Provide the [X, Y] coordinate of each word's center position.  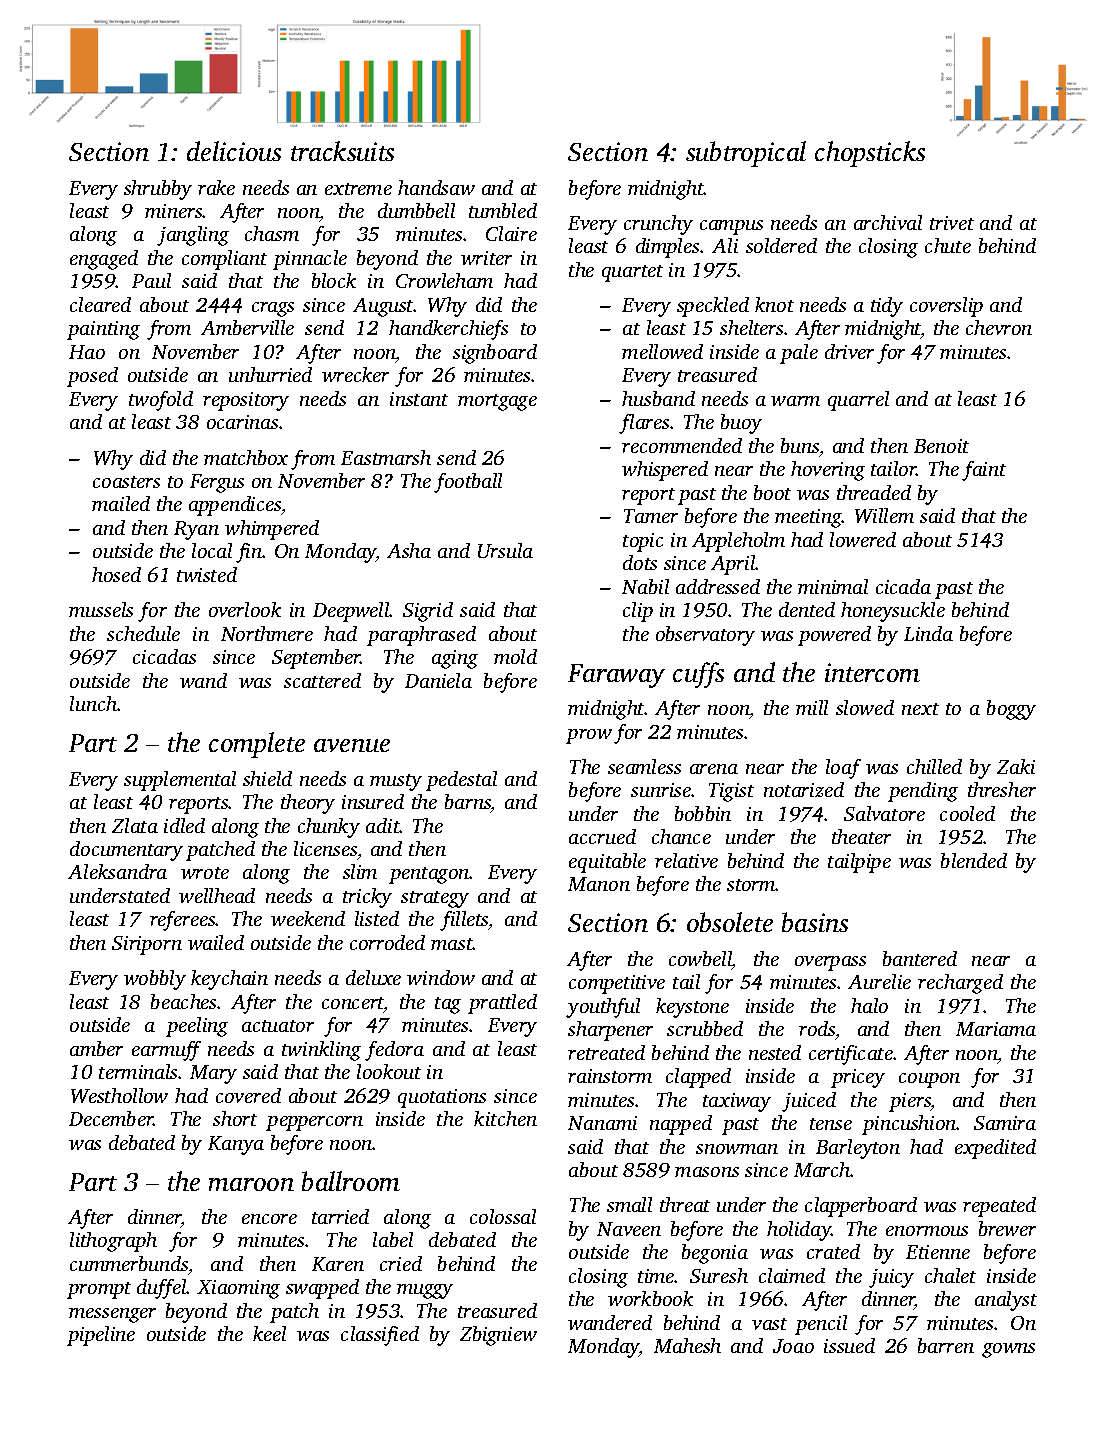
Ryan [196, 530]
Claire [511, 233]
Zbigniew [498, 1336]
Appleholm [738, 542]
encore [269, 1219]
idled [184, 825]
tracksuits [342, 151]
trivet [952, 223]
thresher [1002, 789]
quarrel [858, 401]
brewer [1007, 1228]
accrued [602, 836]
